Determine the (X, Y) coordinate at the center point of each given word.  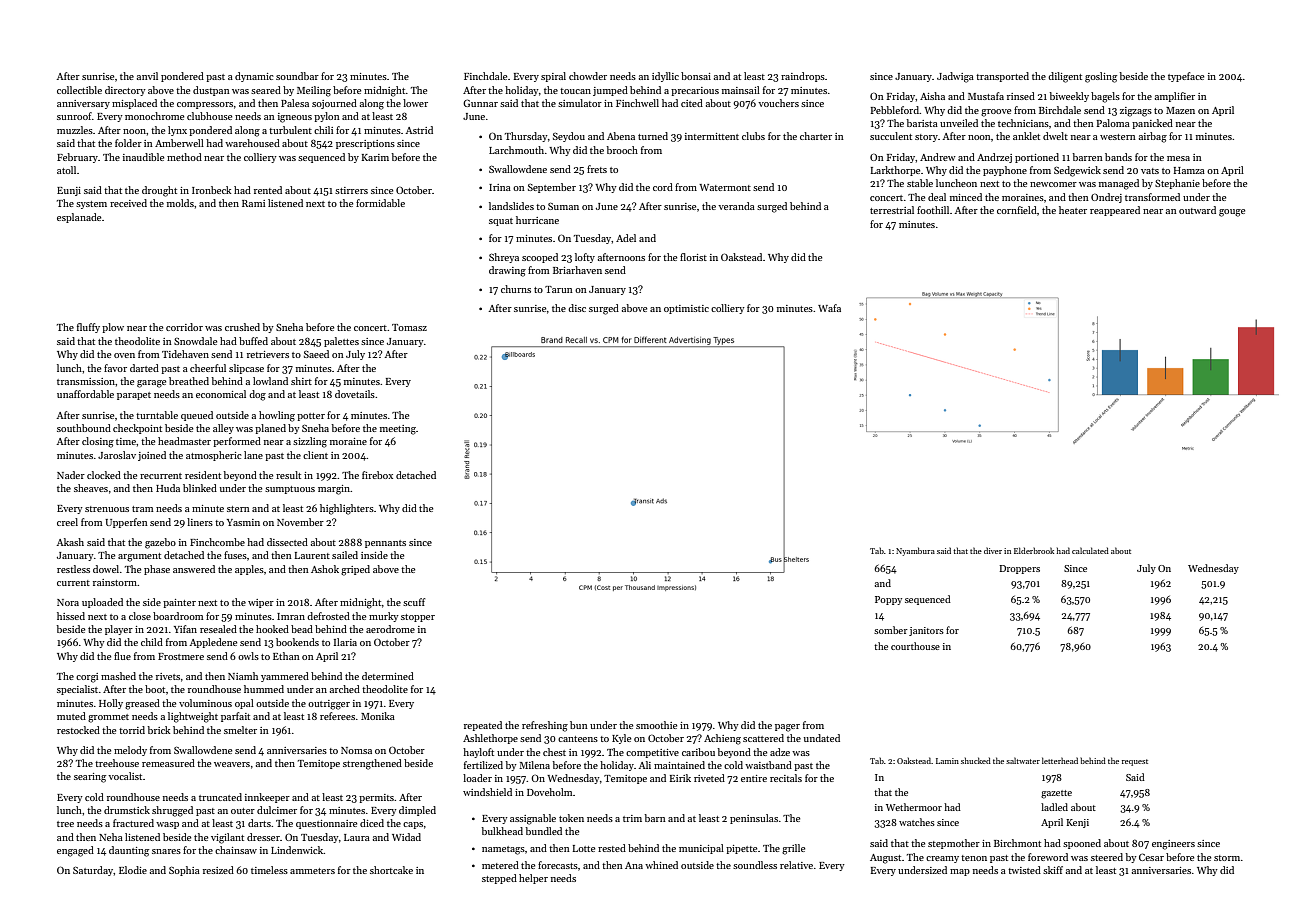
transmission (86, 381)
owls (248, 656)
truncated (220, 797)
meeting (398, 430)
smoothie (656, 725)
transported (1002, 77)
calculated (1090, 550)
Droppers (1019, 569)
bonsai (696, 76)
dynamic (254, 77)
